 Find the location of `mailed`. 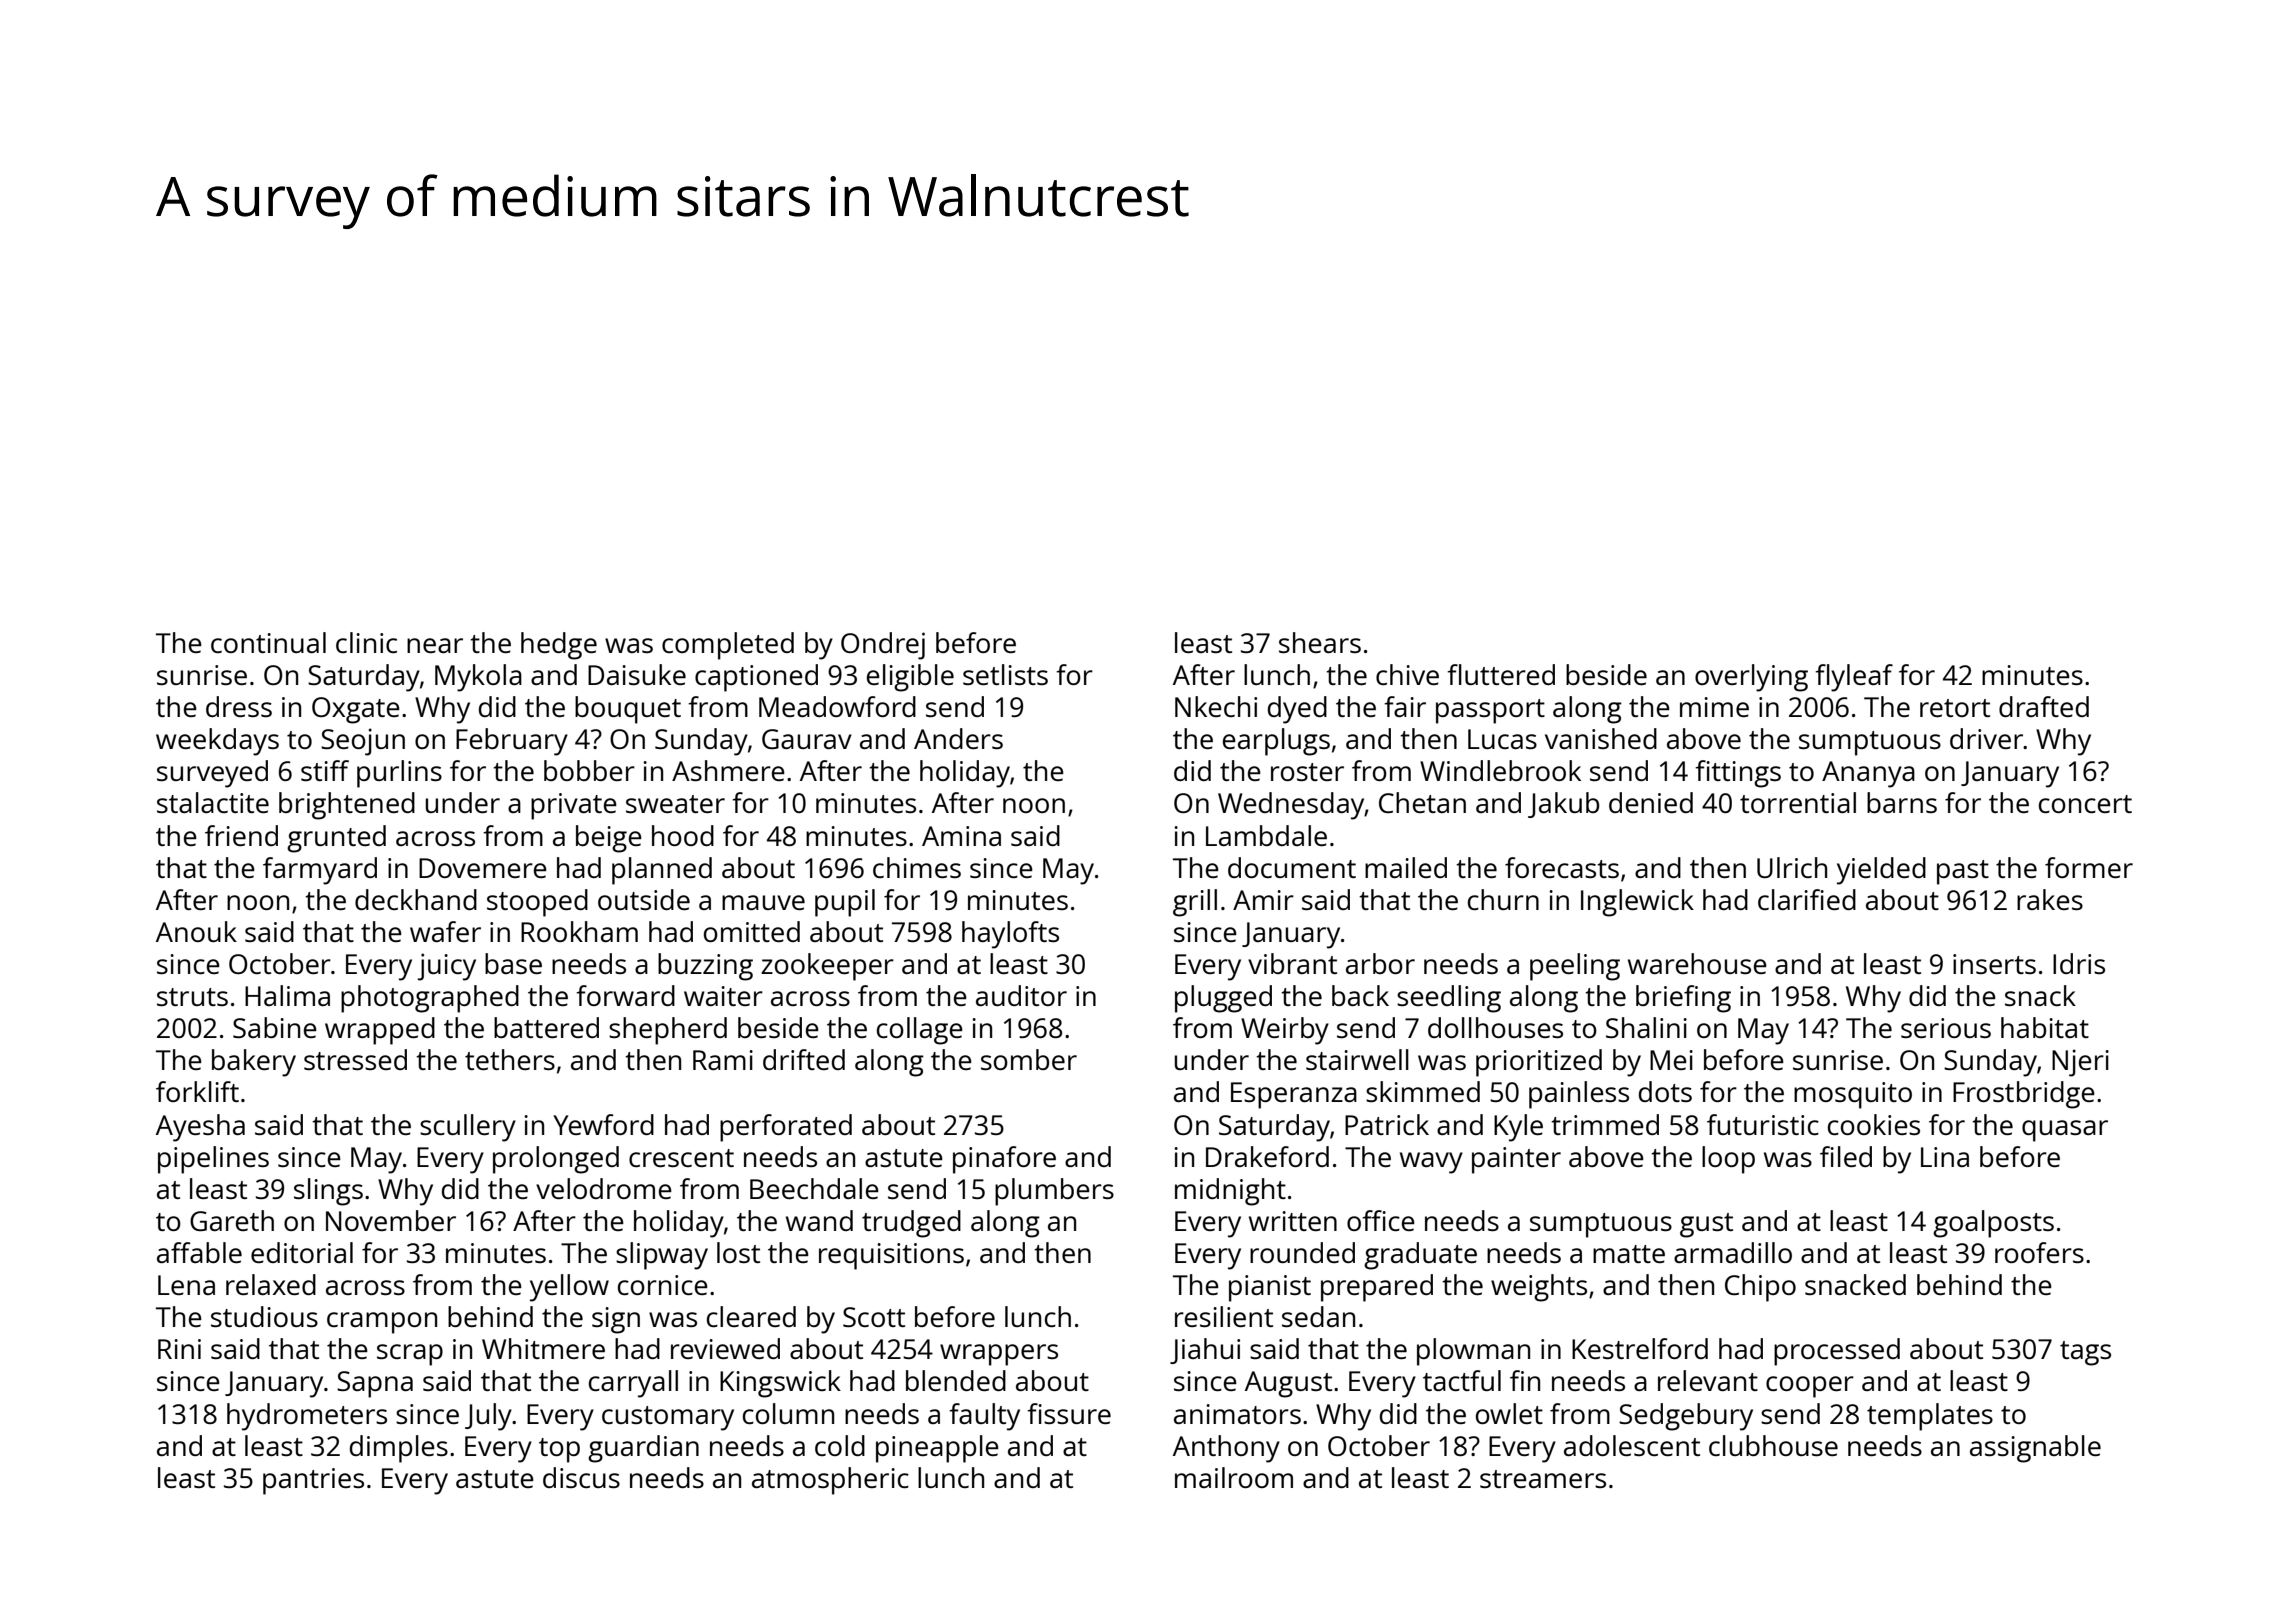

mailed is located at coordinates (1406, 867).
